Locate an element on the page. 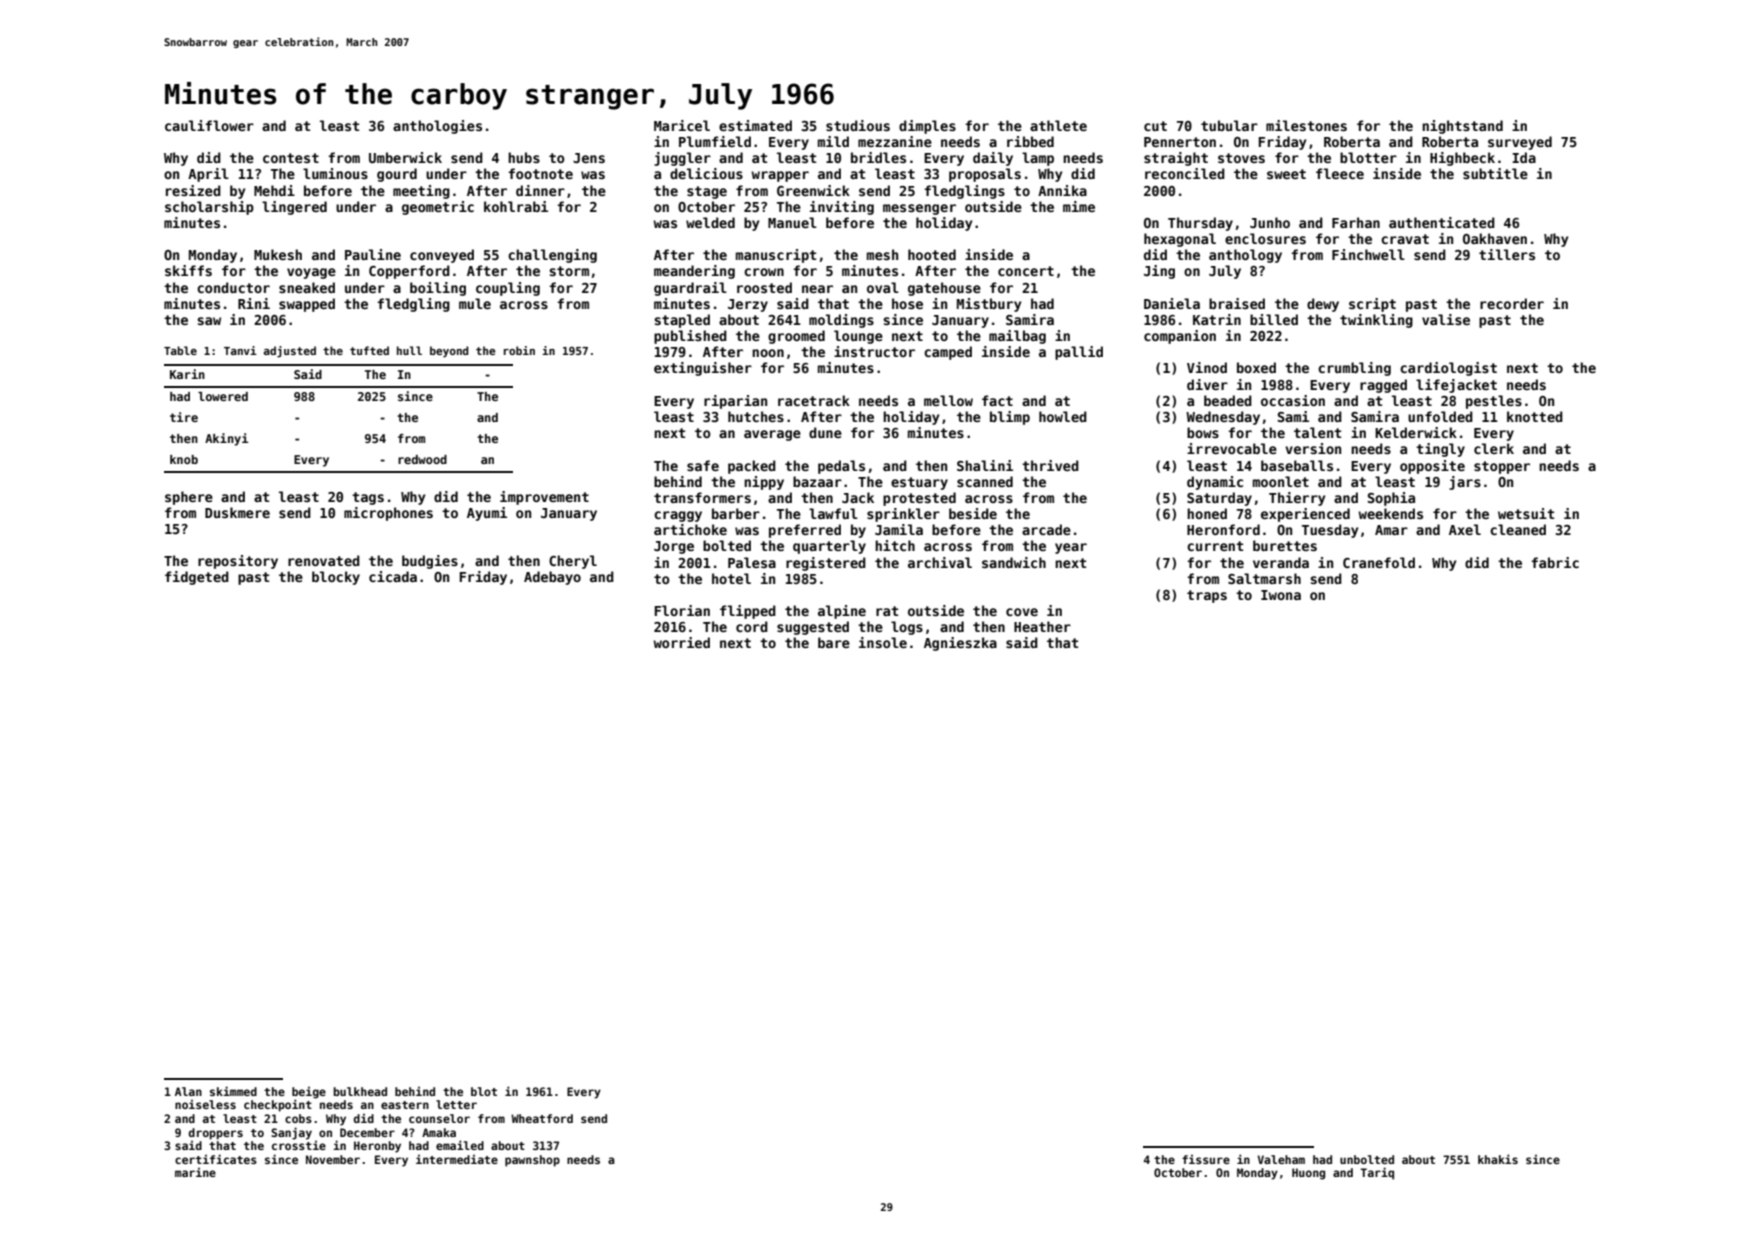  valise is located at coordinates (1446, 319).
